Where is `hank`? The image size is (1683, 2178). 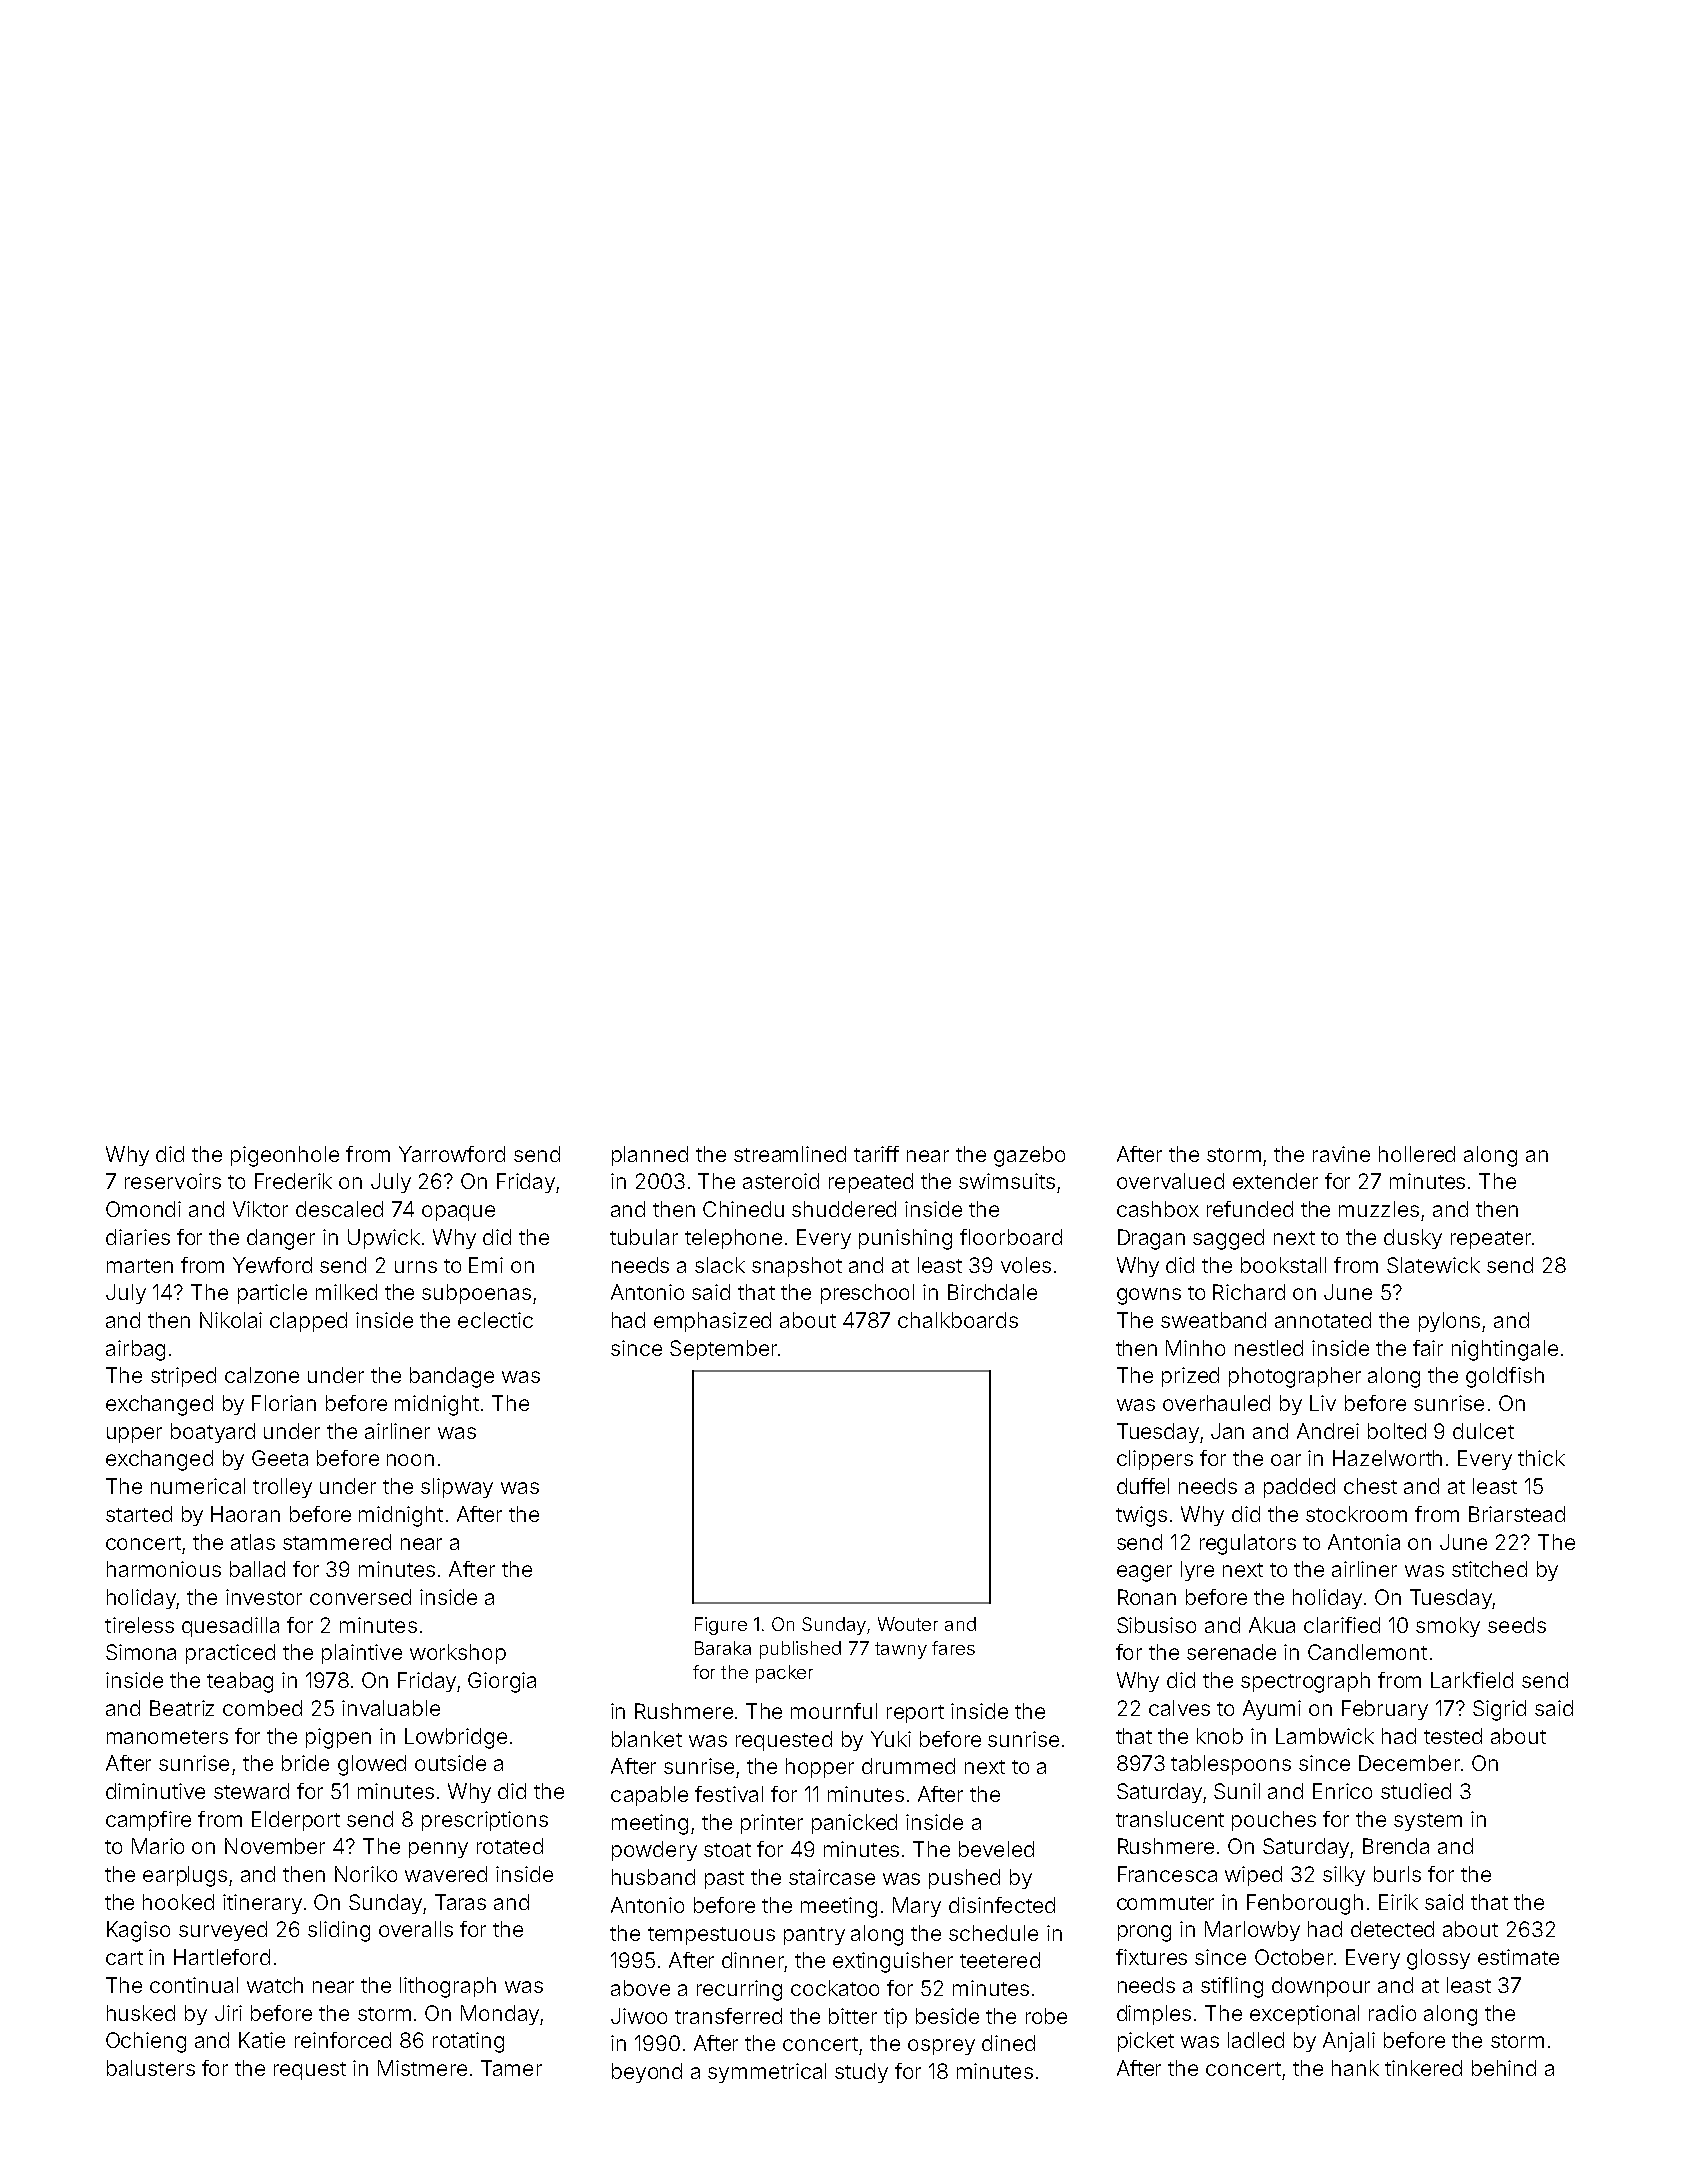
hank is located at coordinates (1355, 2068).
